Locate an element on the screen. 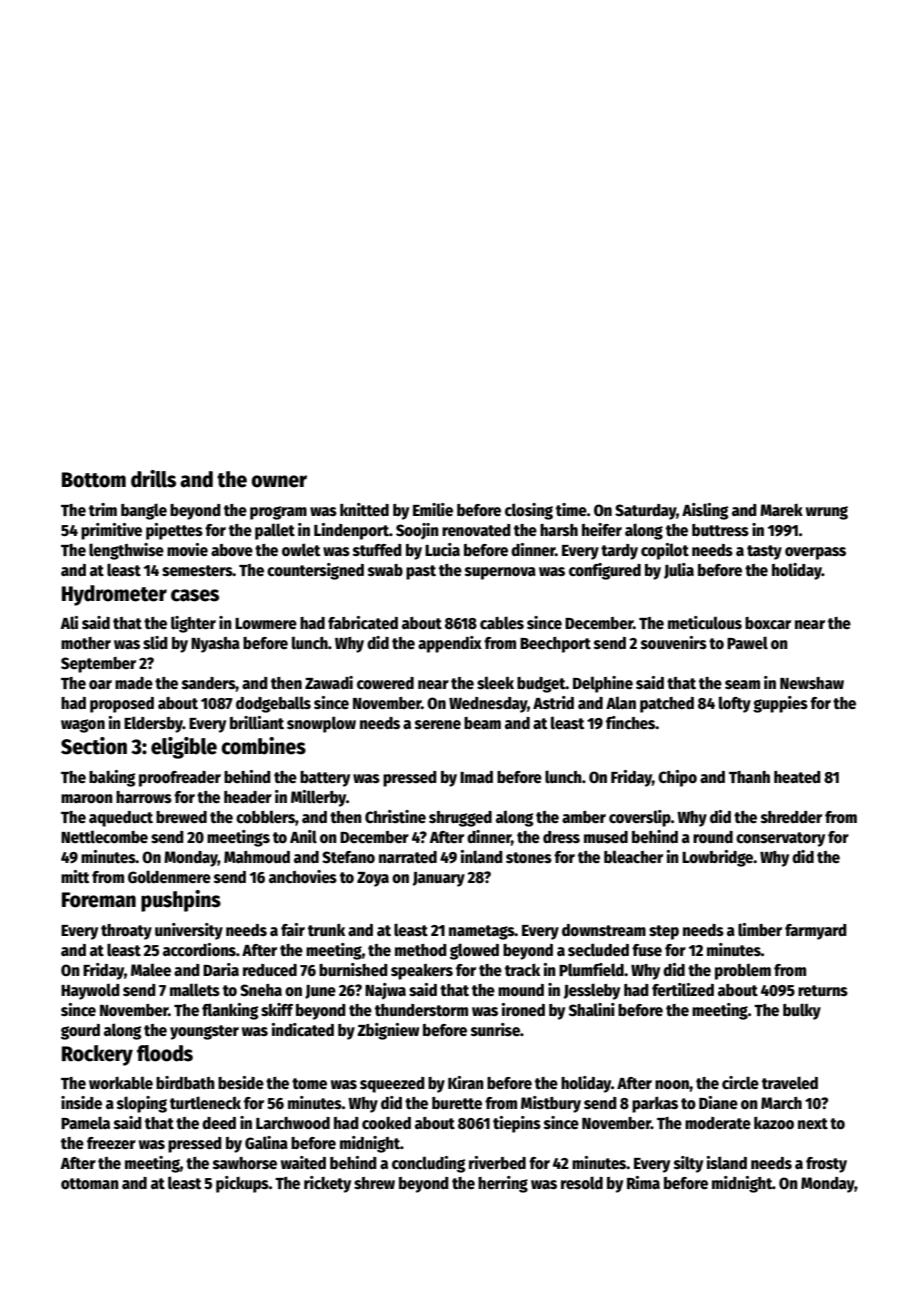  time is located at coordinates (571, 509).
